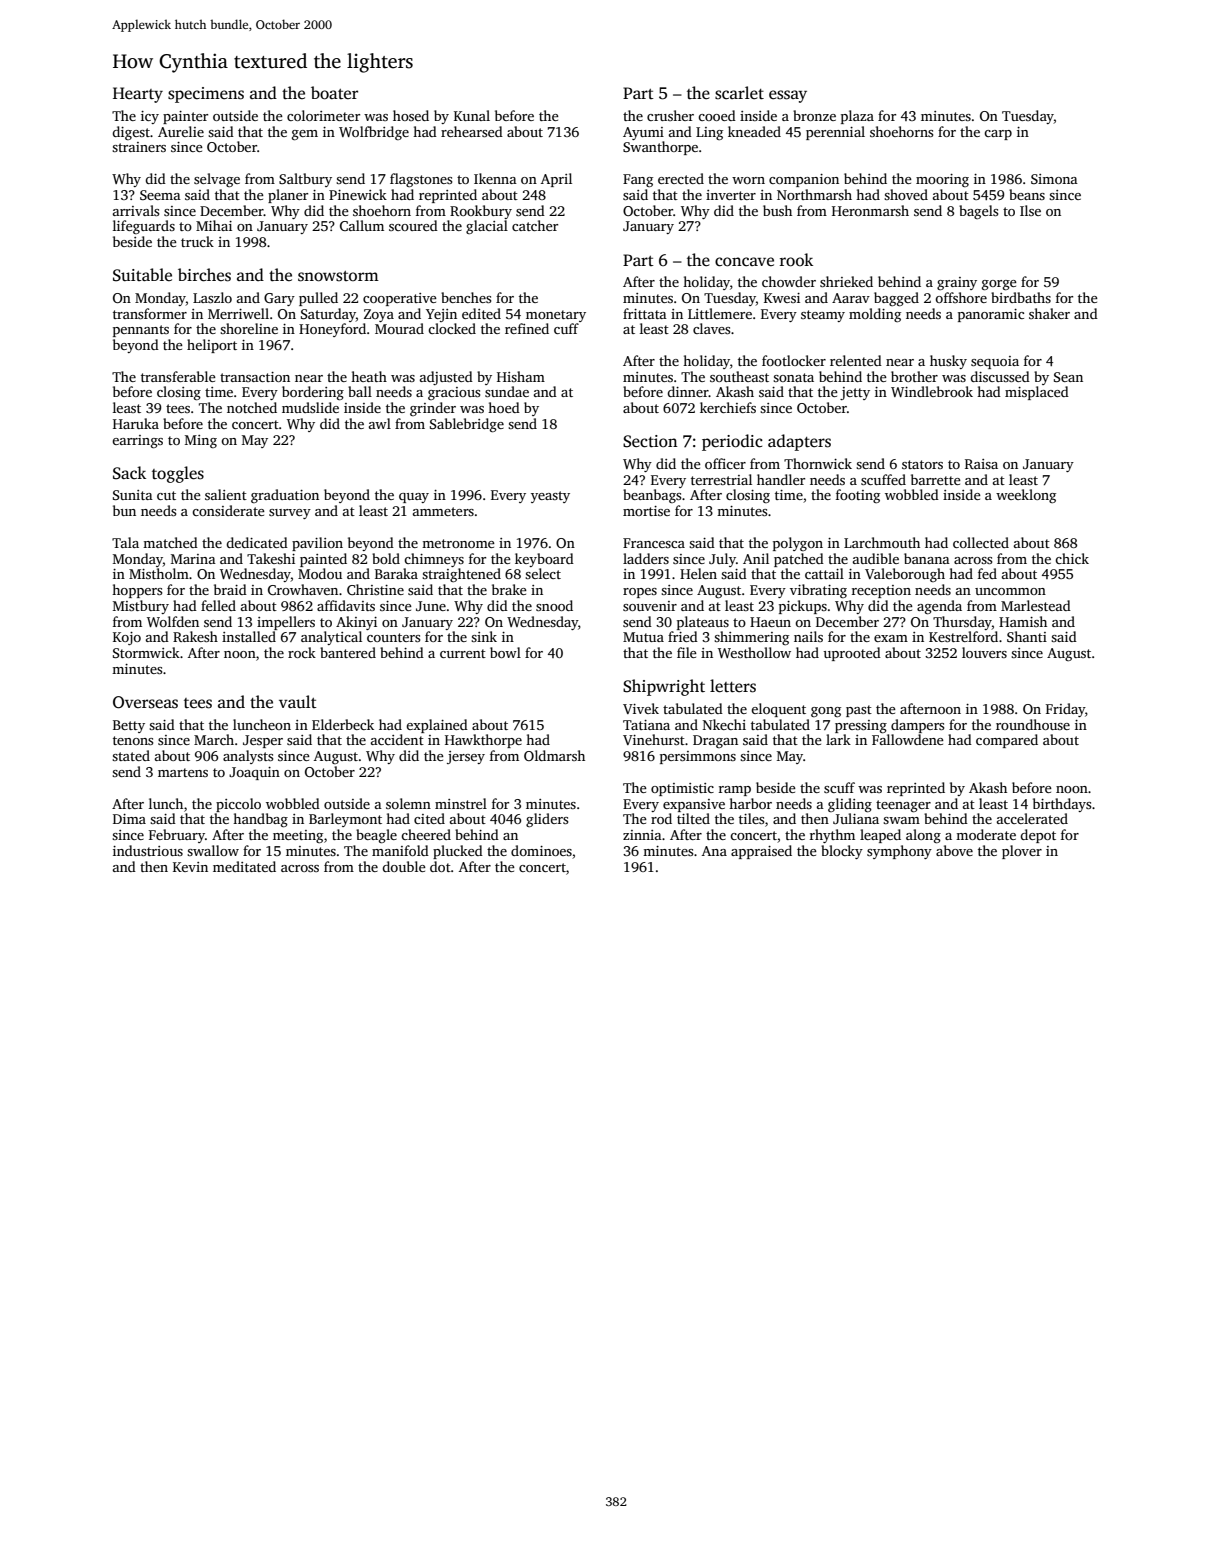  I want to click on footing, so click(858, 496).
